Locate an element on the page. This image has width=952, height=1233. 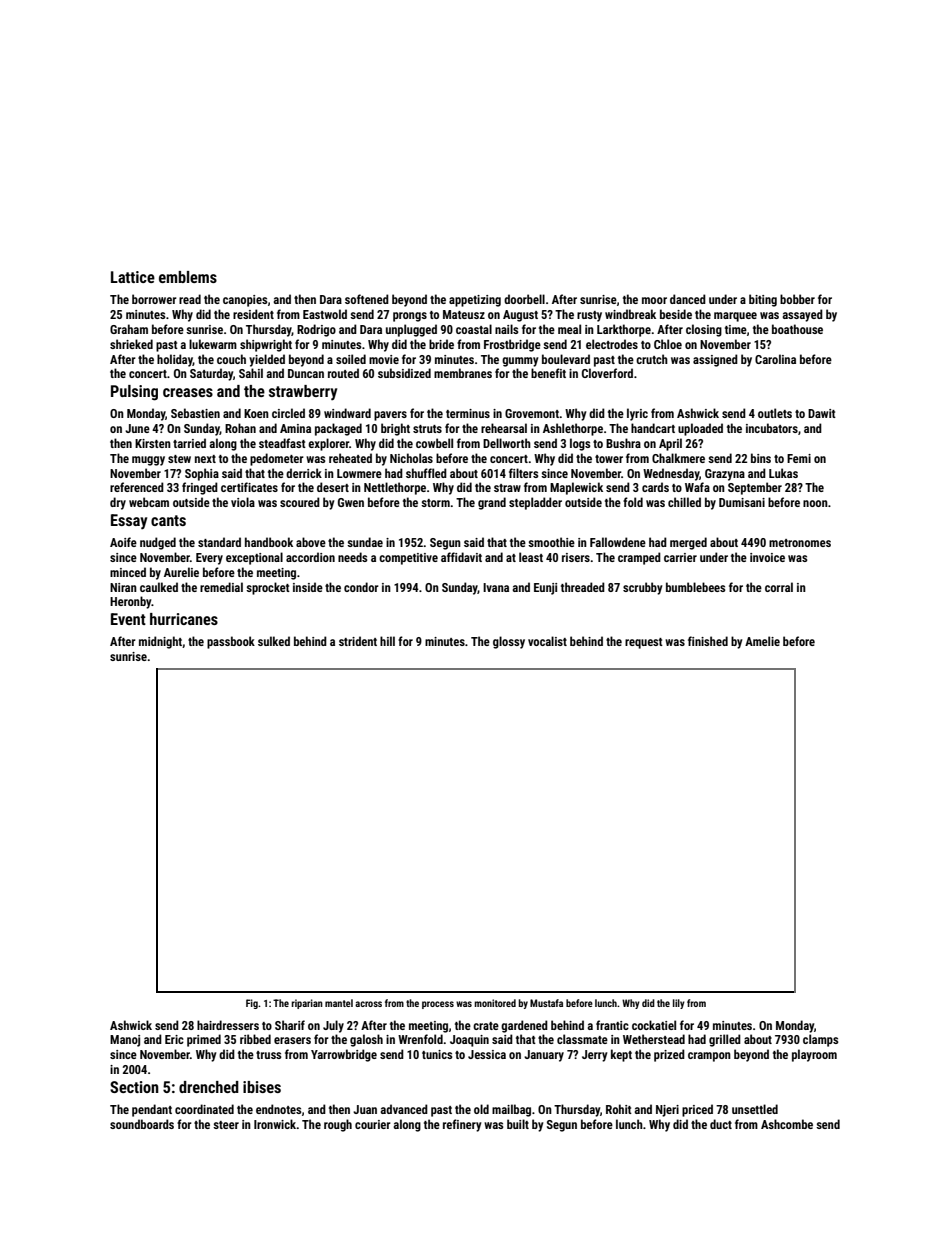
glossy is located at coordinates (509, 642).
